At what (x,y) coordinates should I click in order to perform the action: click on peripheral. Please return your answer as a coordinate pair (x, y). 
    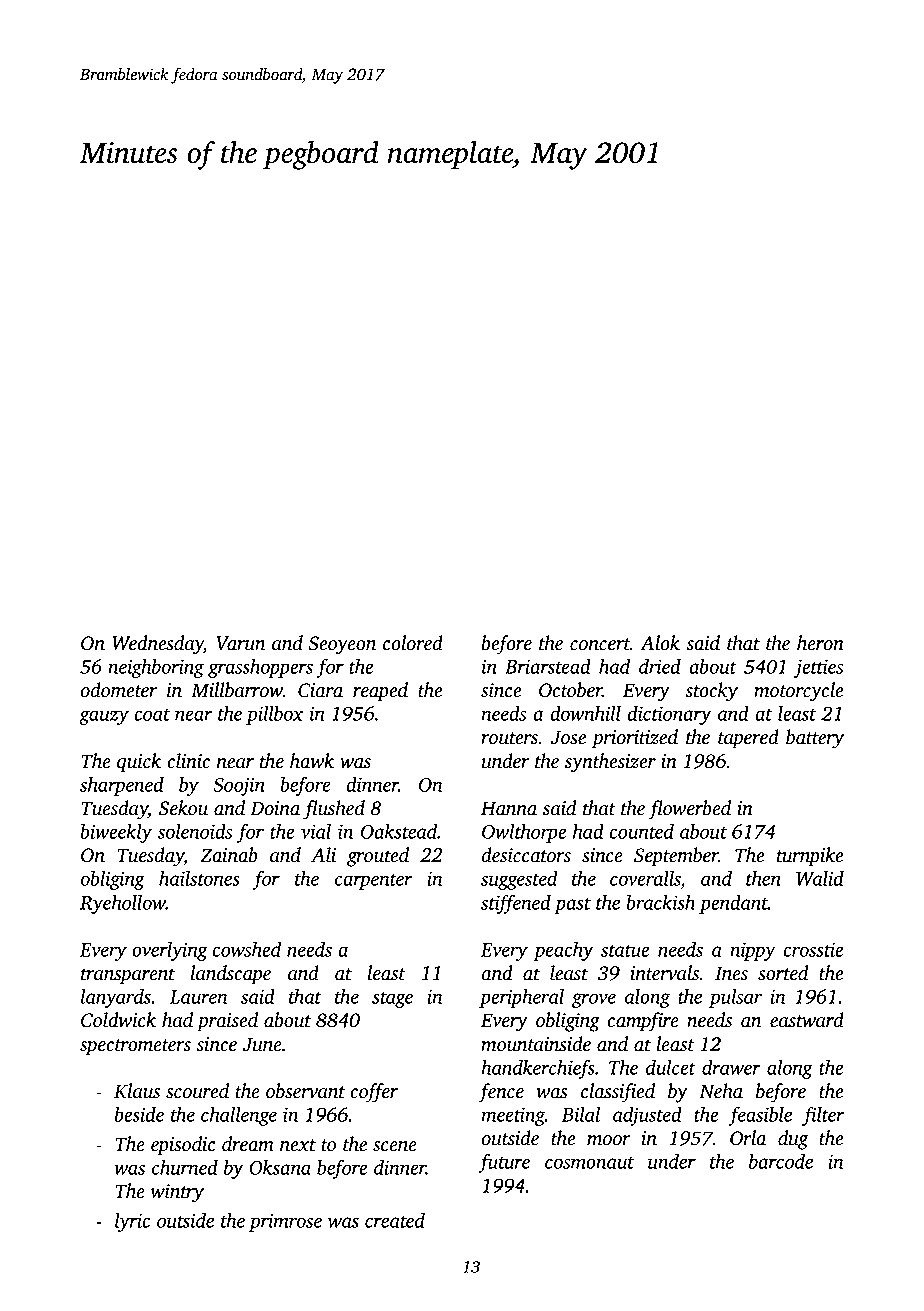
    Looking at the image, I should click on (521, 998).
